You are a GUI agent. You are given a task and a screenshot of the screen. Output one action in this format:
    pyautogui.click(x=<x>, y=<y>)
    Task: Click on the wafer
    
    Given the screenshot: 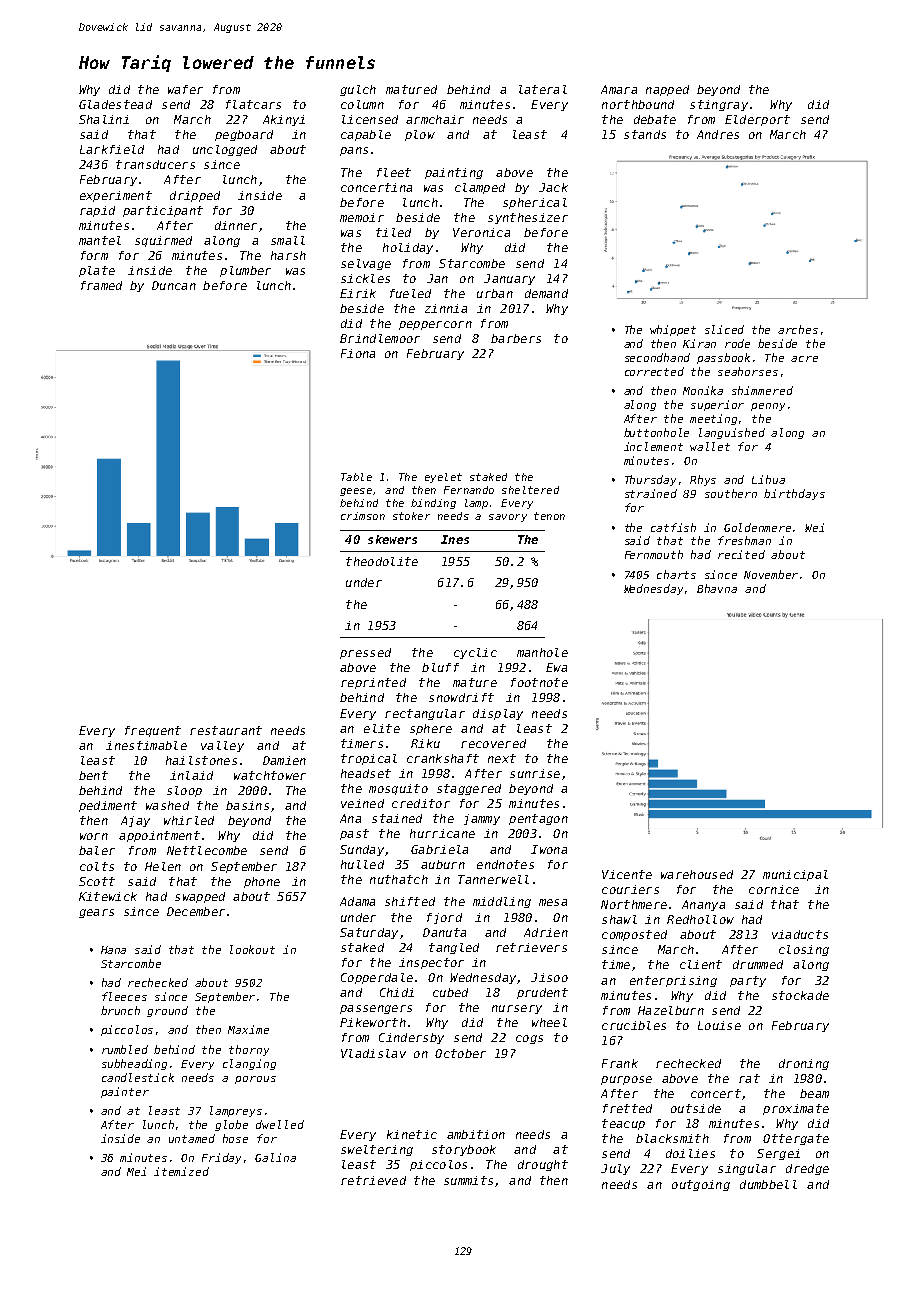 What is the action you would take?
    pyautogui.click(x=185, y=89)
